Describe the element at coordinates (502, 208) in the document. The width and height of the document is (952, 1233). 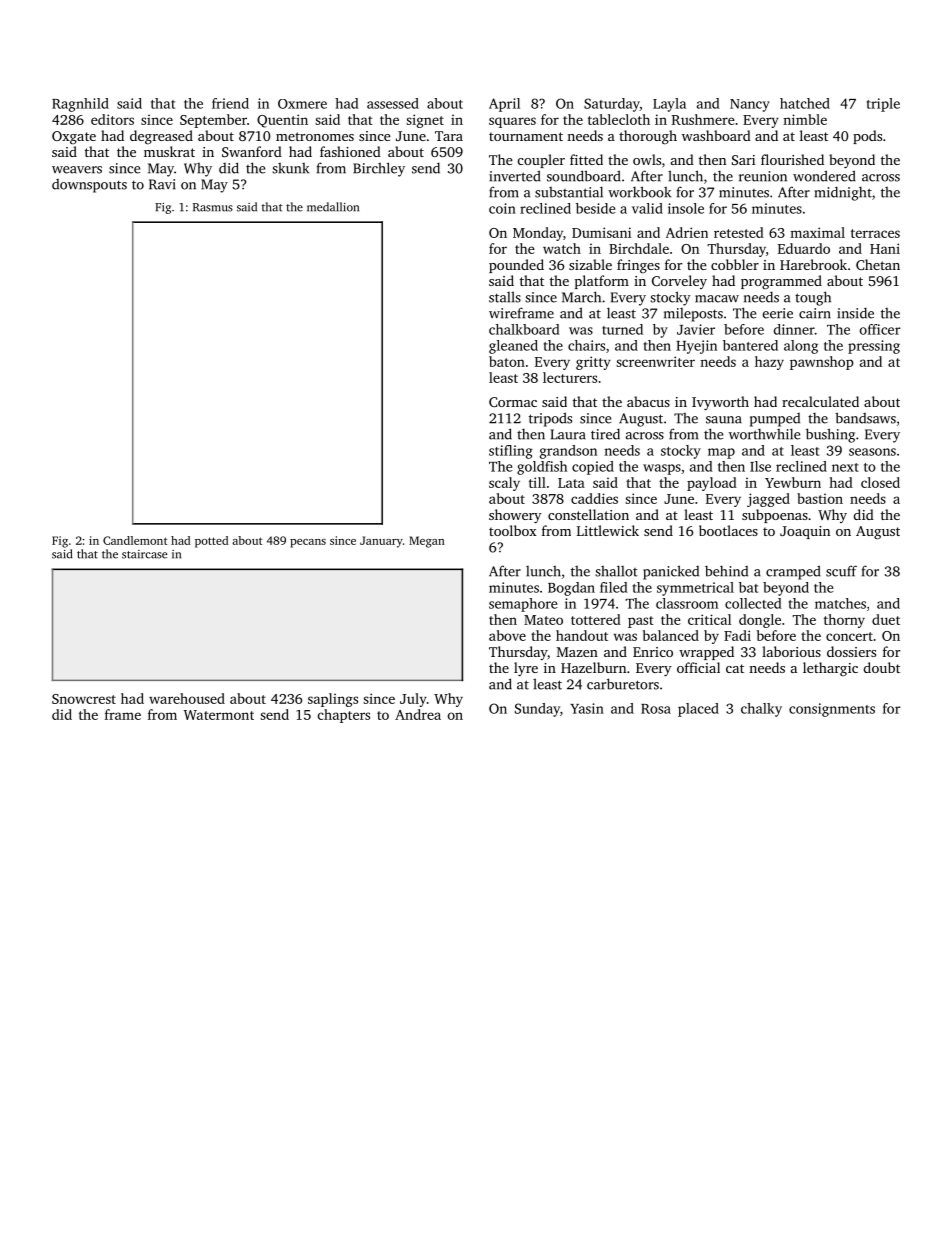
I see `coin` at that location.
